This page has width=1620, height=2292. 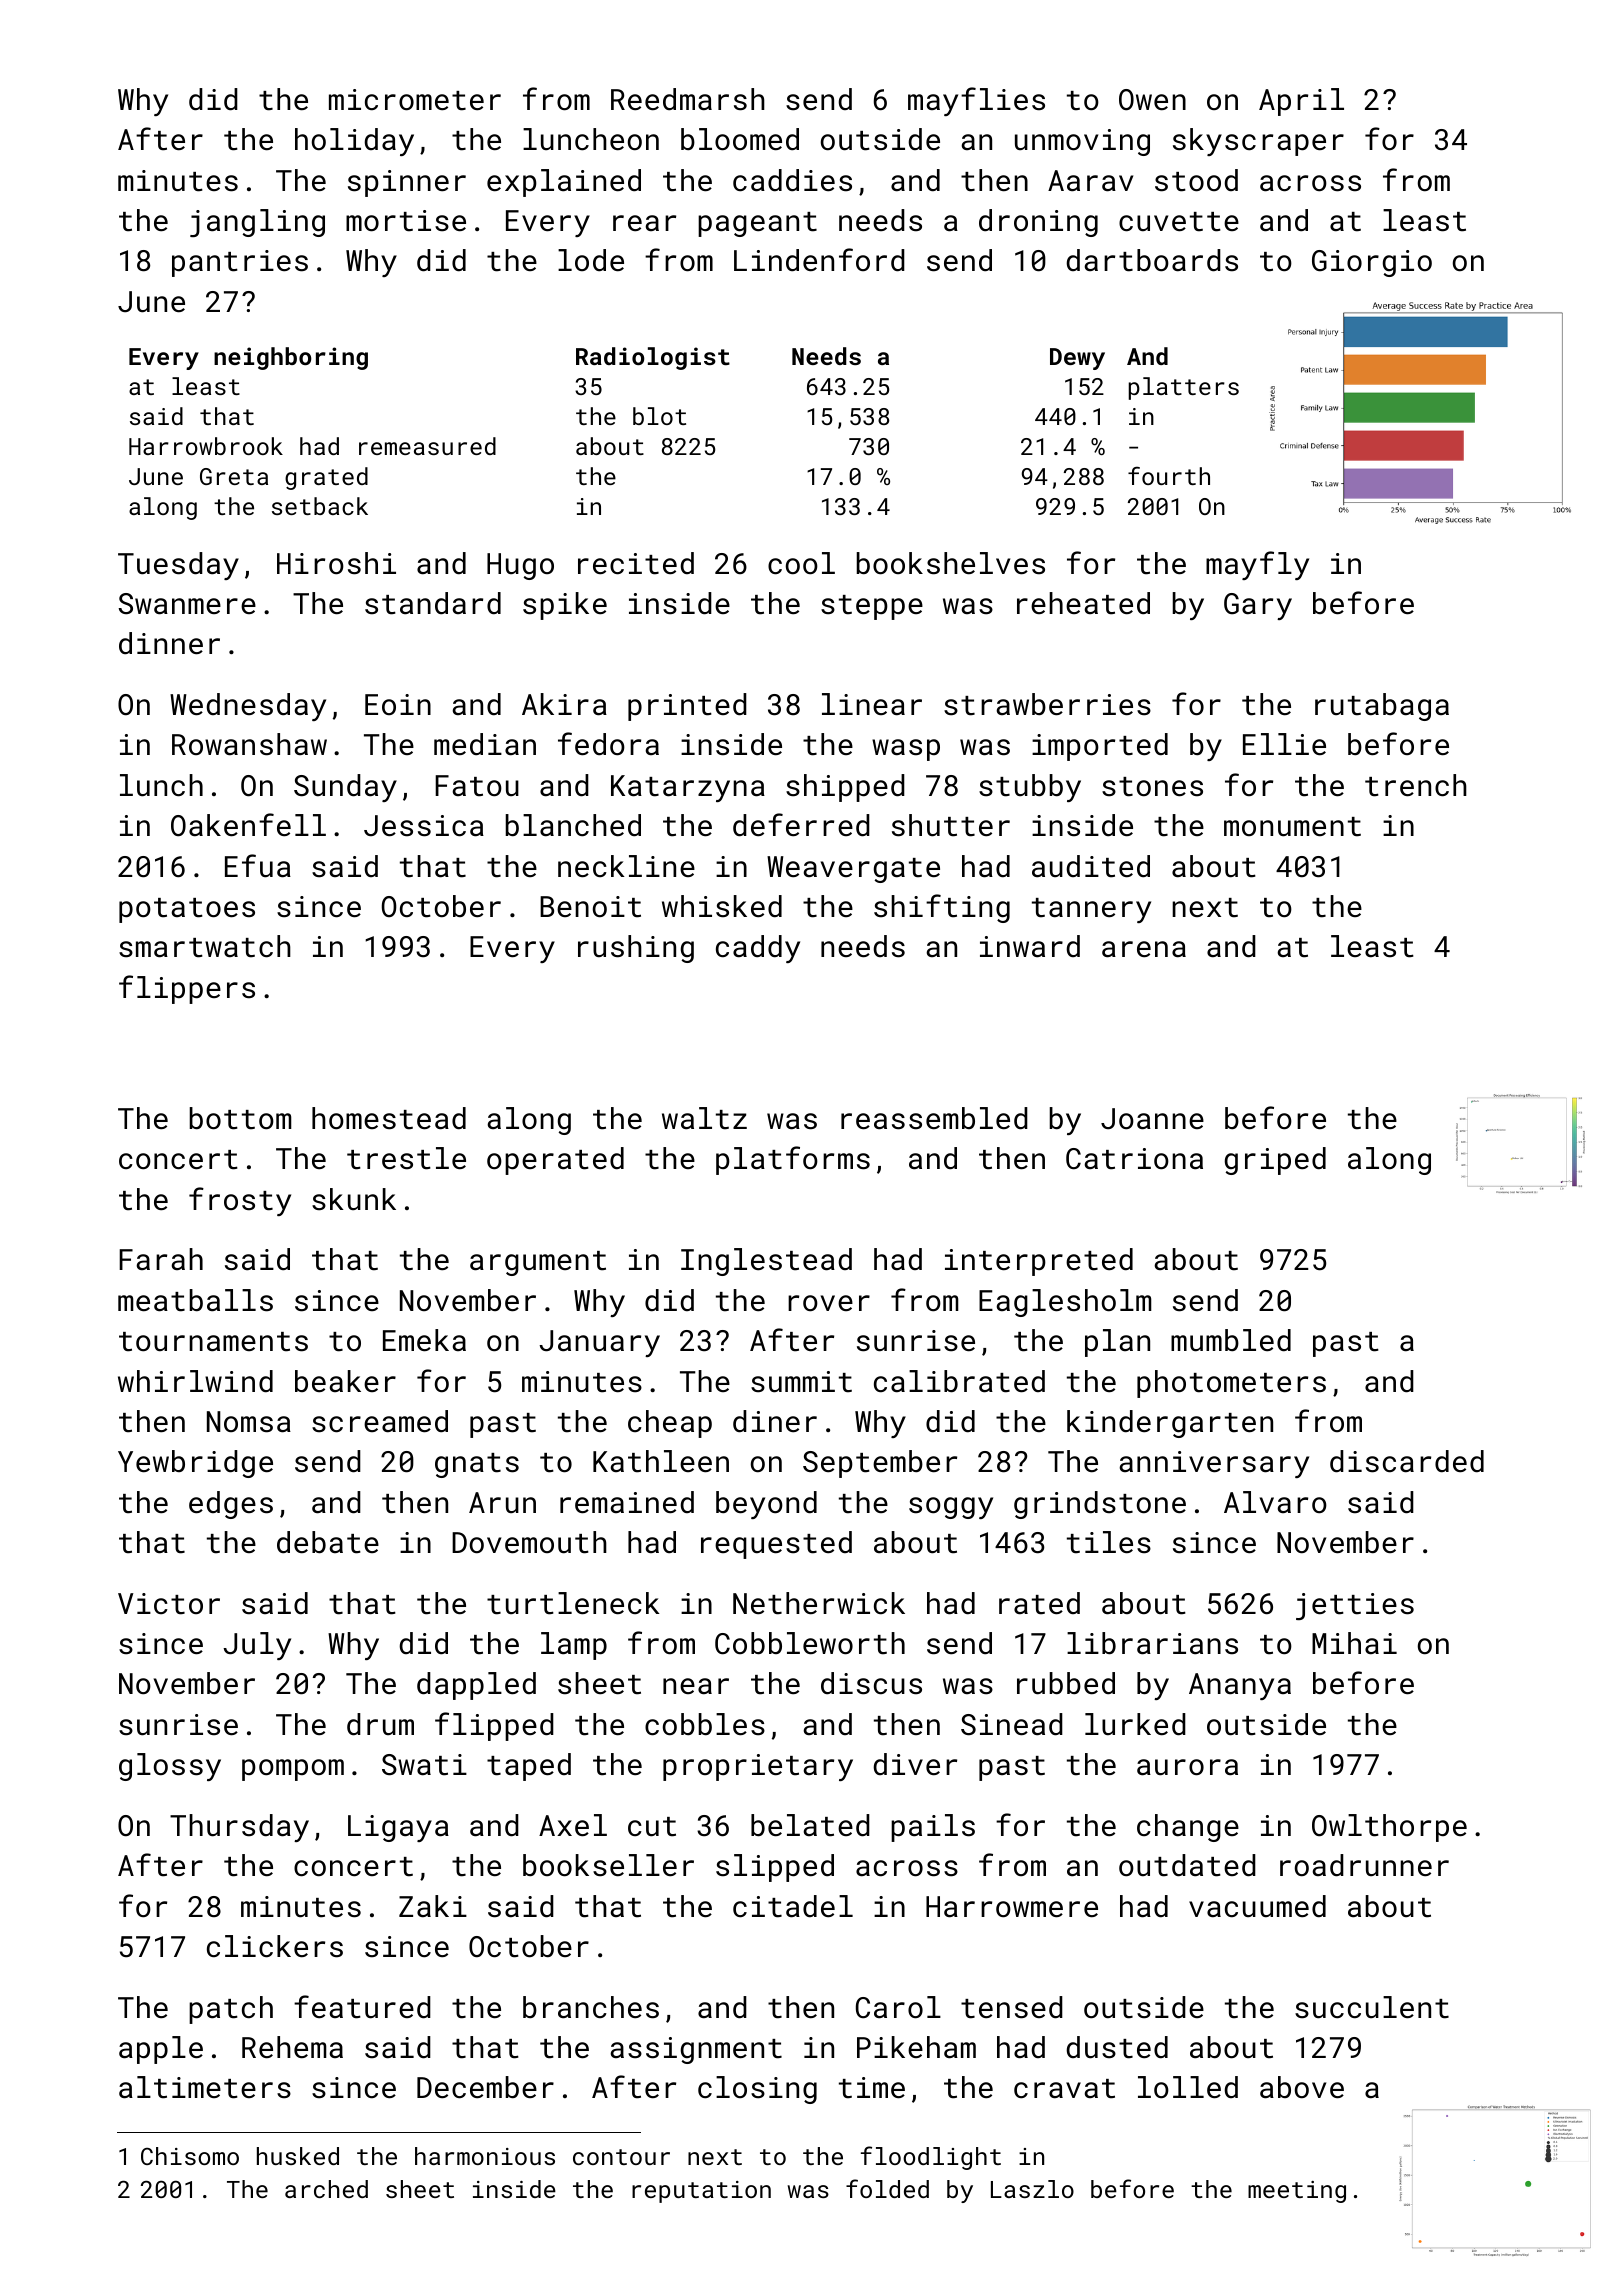 What do you see at coordinates (951, 563) in the page?
I see `bookshelves` at bounding box center [951, 563].
